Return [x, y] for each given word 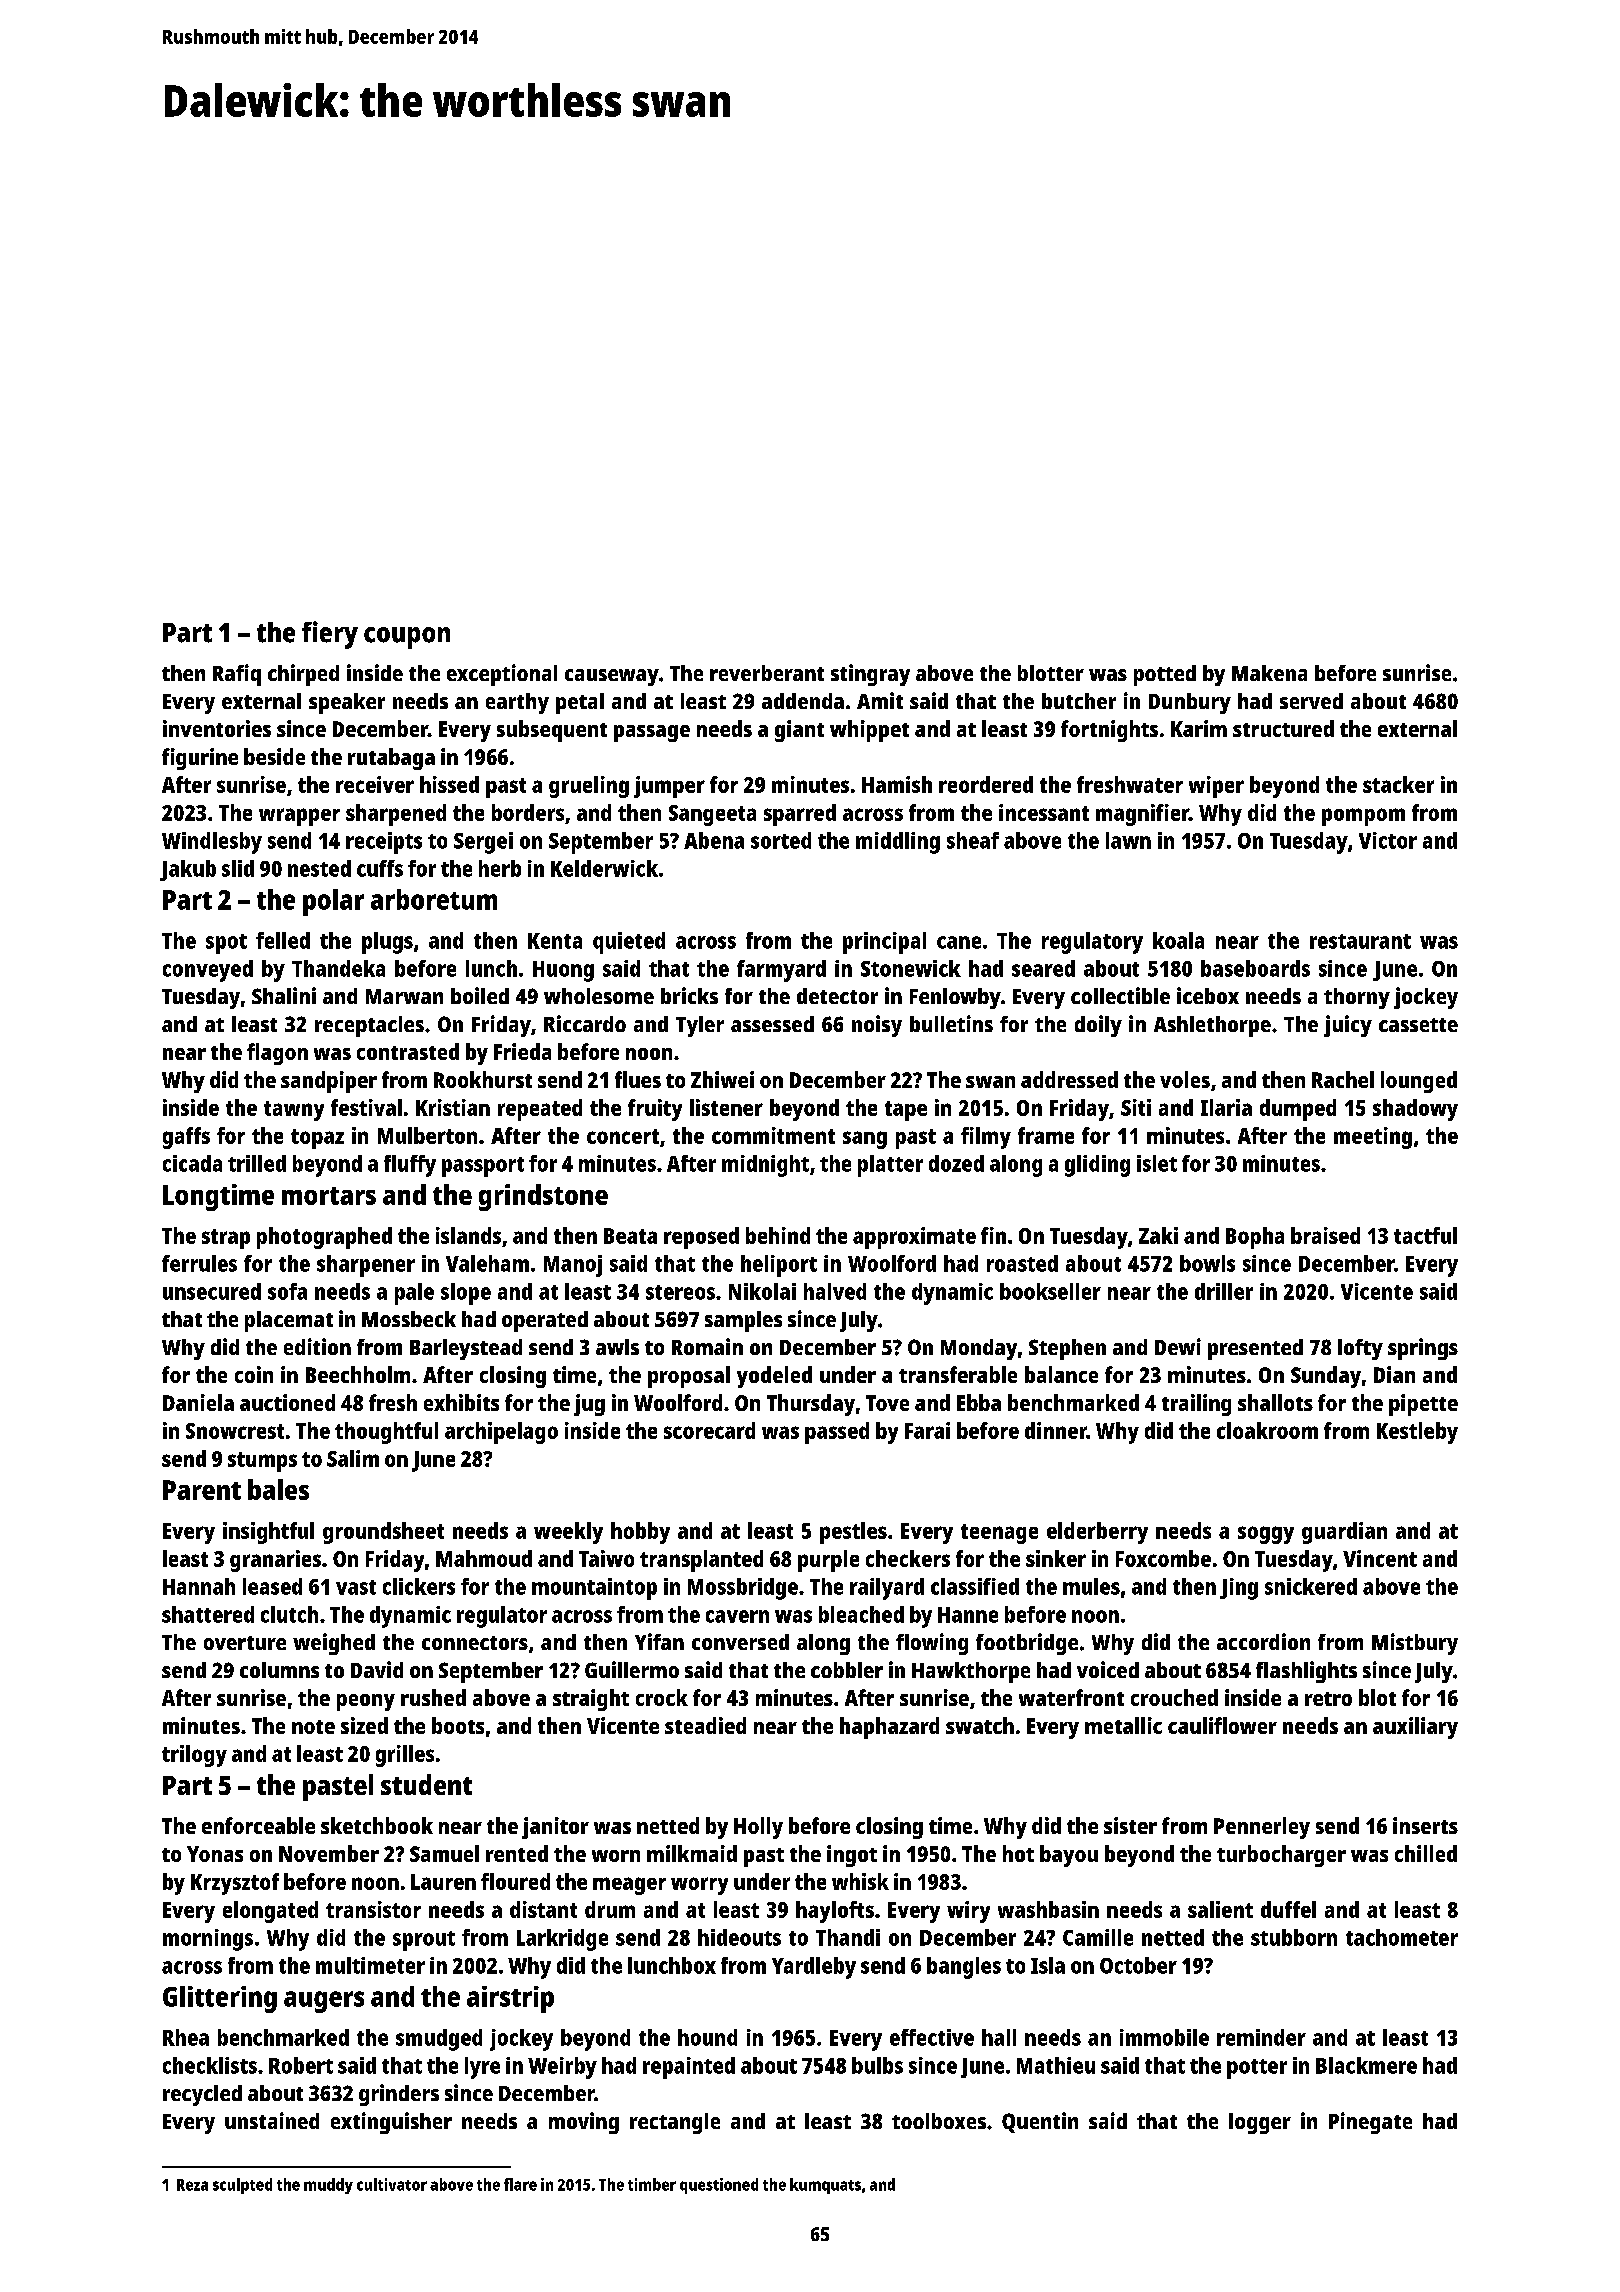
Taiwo [606, 1558]
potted [1165, 675]
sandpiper [329, 1082]
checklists [210, 2065]
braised [1325, 1235]
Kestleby [1417, 1433]
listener [726, 1107]
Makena [1269, 673]
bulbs [877, 2065]
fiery [330, 635]
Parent [202, 1490]
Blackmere [1366, 2065]
